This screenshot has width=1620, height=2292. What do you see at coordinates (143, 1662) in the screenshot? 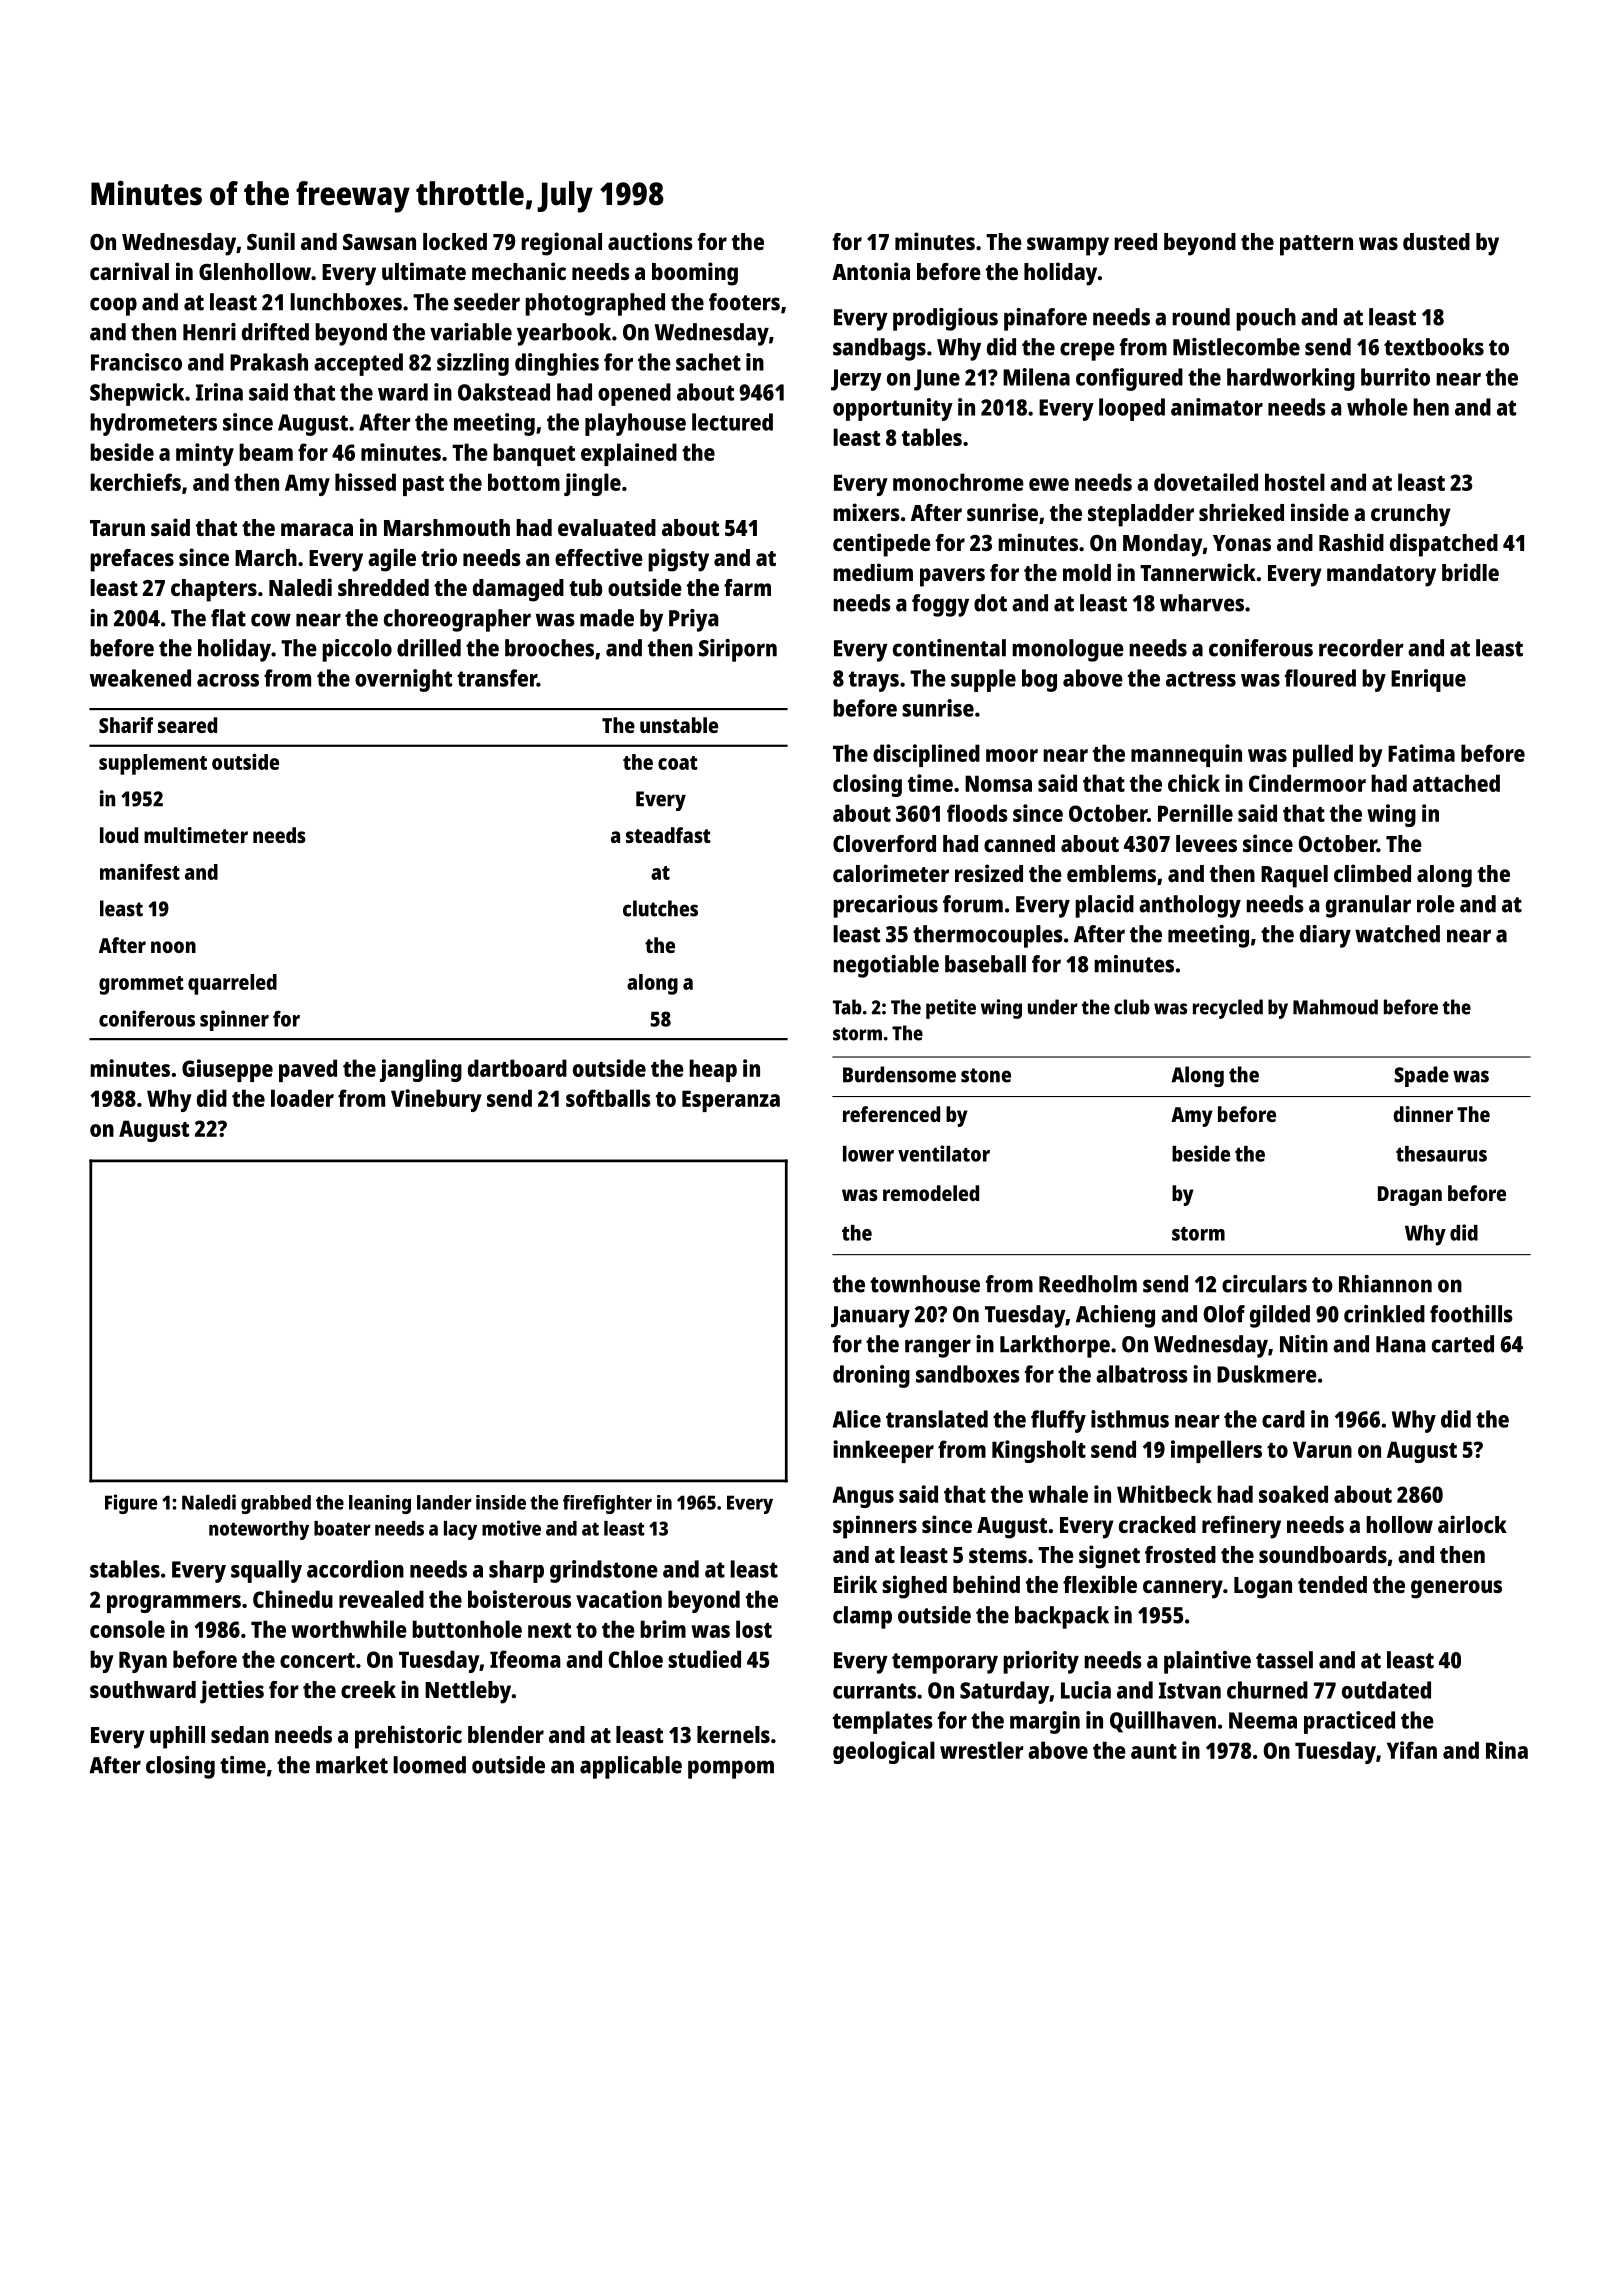
I see `Ryan` at bounding box center [143, 1662].
